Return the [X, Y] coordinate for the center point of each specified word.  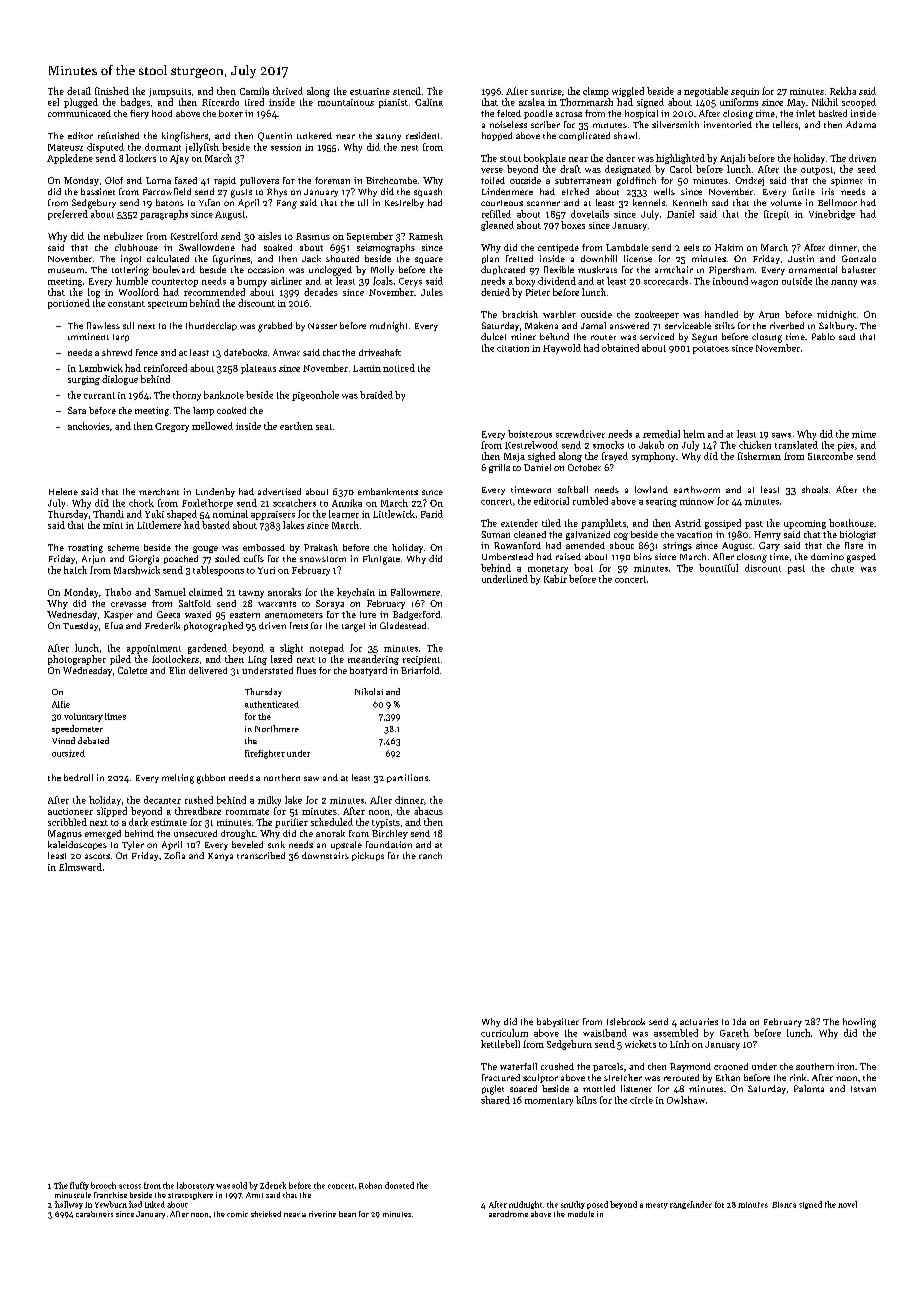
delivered [208, 670]
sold [239, 1185]
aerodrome [508, 1214]
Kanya [220, 857]
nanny [844, 283]
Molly [382, 270]
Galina [429, 102]
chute [842, 568]
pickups [368, 856]
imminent [88, 336]
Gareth [734, 1033]
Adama [861, 124]
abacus [428, 811]
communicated [79, 113]
